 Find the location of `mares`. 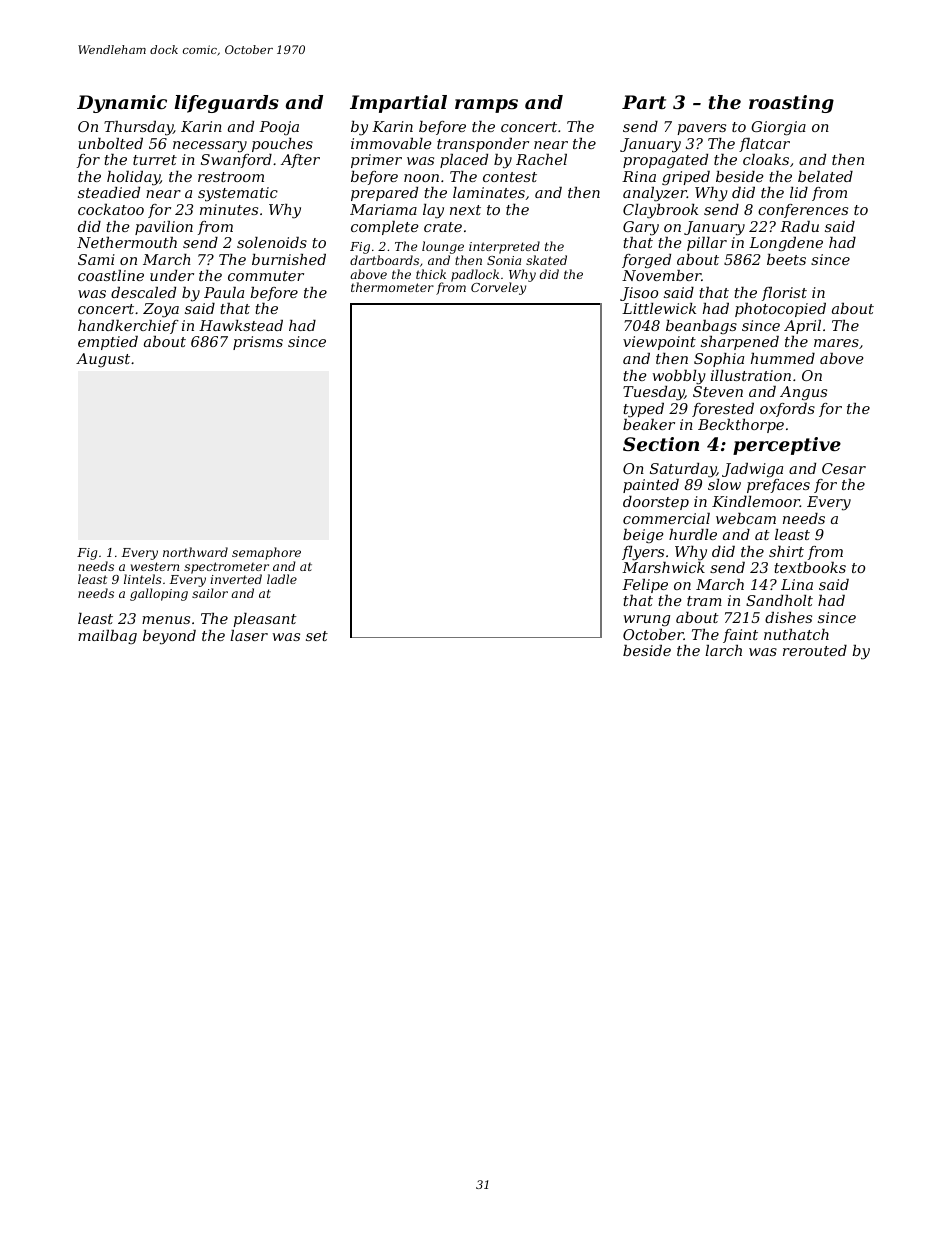

mares is located at coordinates (836, 343).
